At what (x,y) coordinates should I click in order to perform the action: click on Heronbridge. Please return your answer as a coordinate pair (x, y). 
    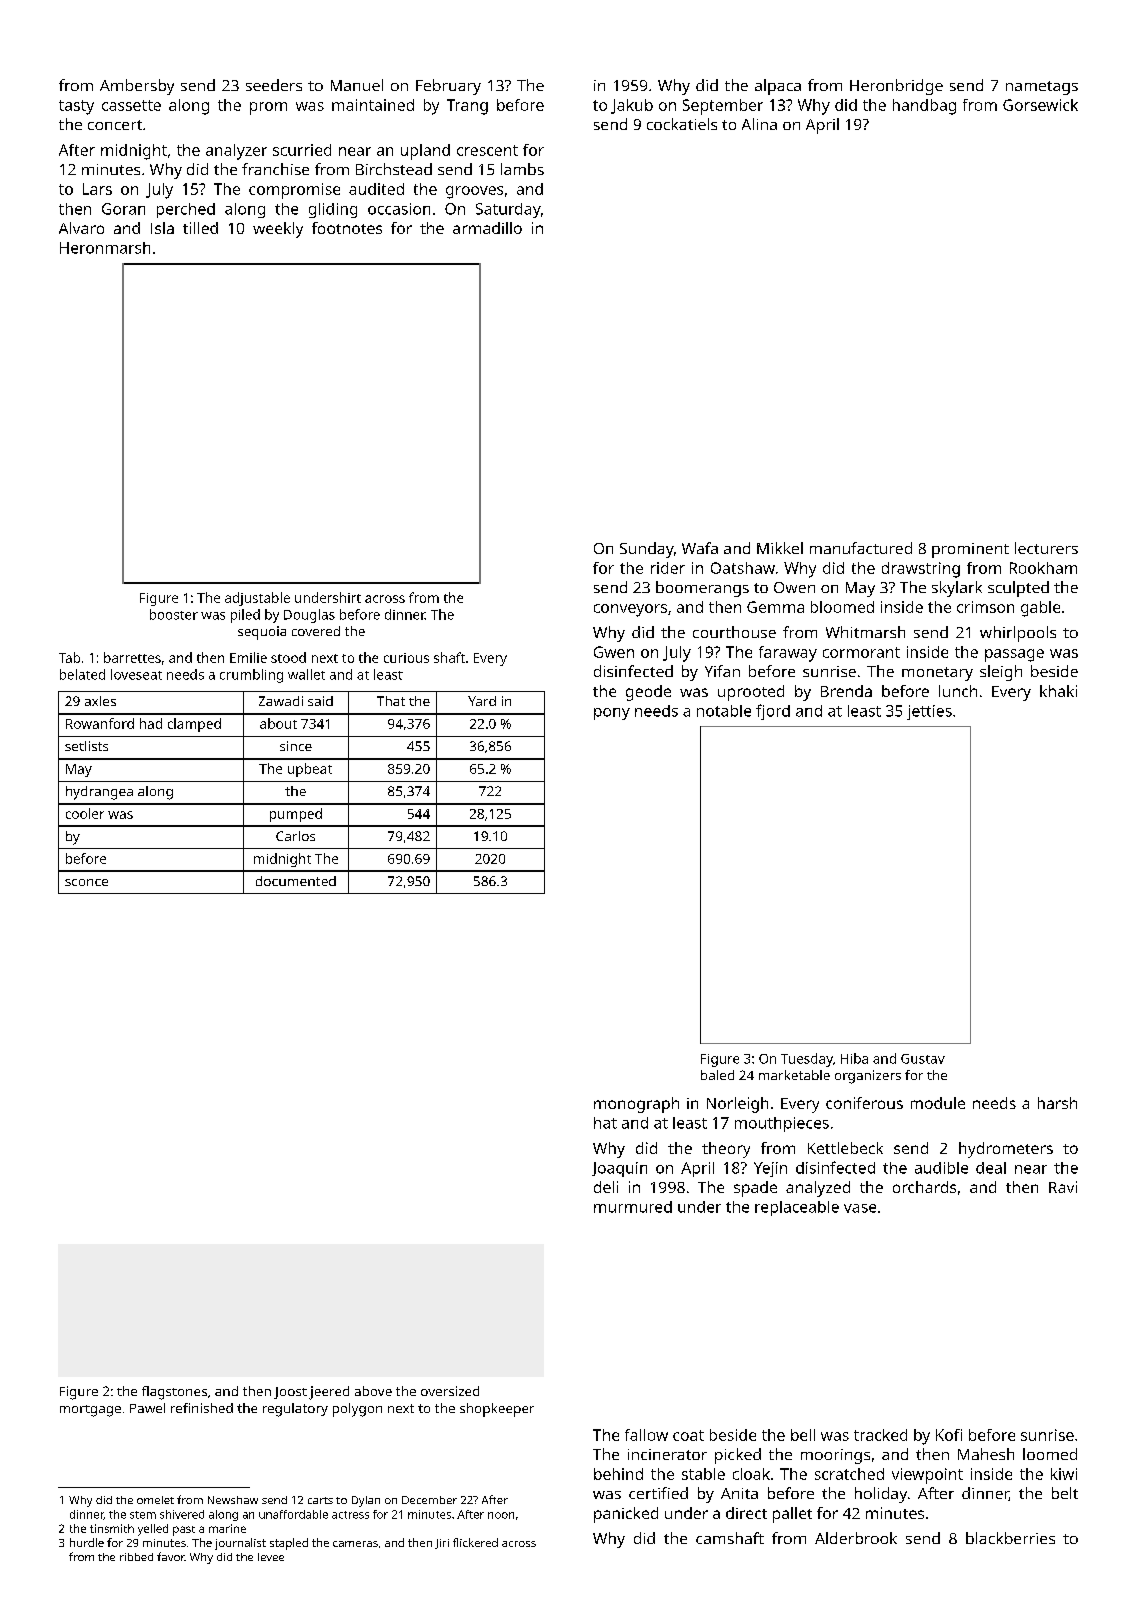
    Looking at the image, I should click on (896, 87).
